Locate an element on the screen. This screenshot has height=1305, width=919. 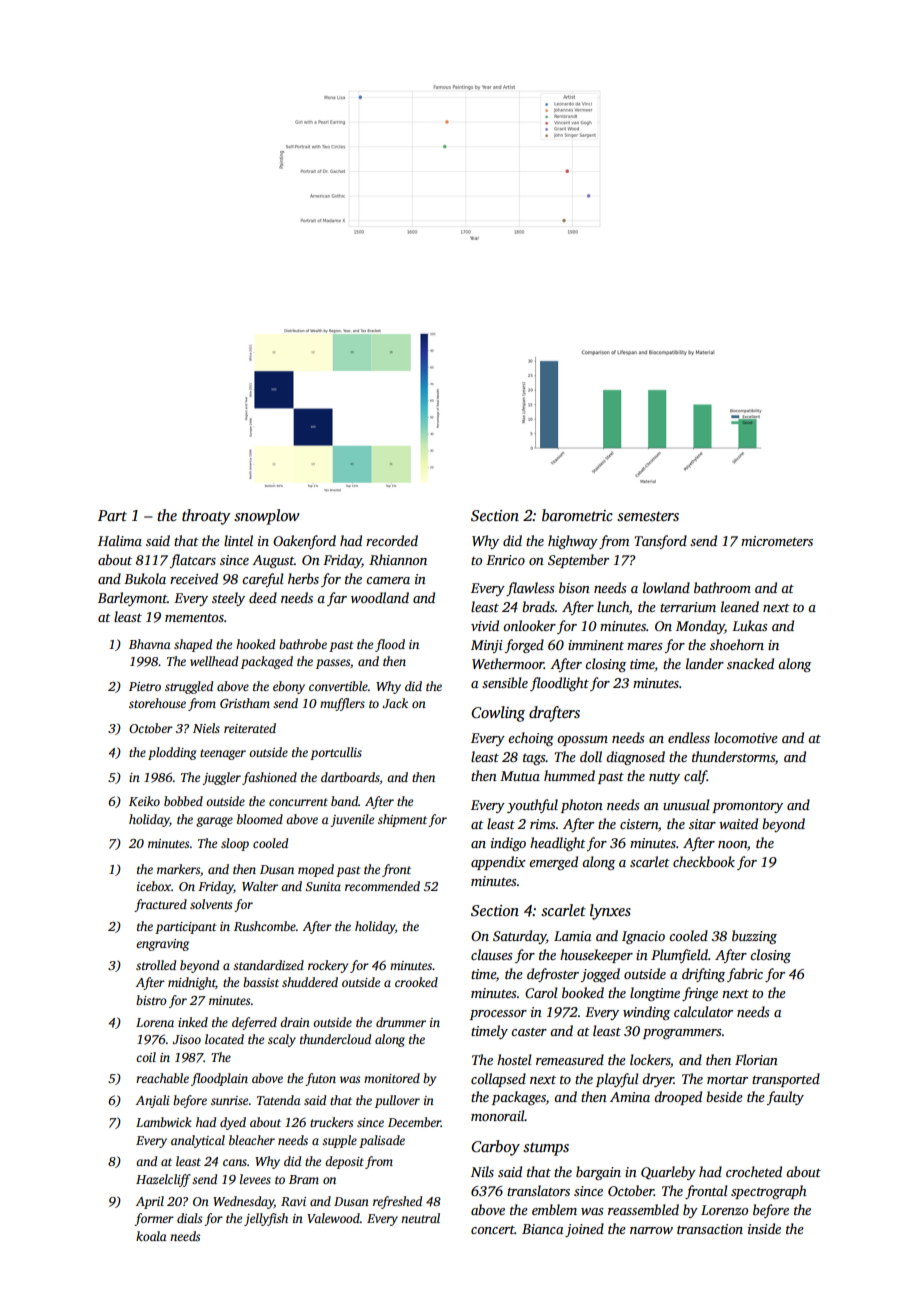
buzzing is located at coordinates (754, 937).
